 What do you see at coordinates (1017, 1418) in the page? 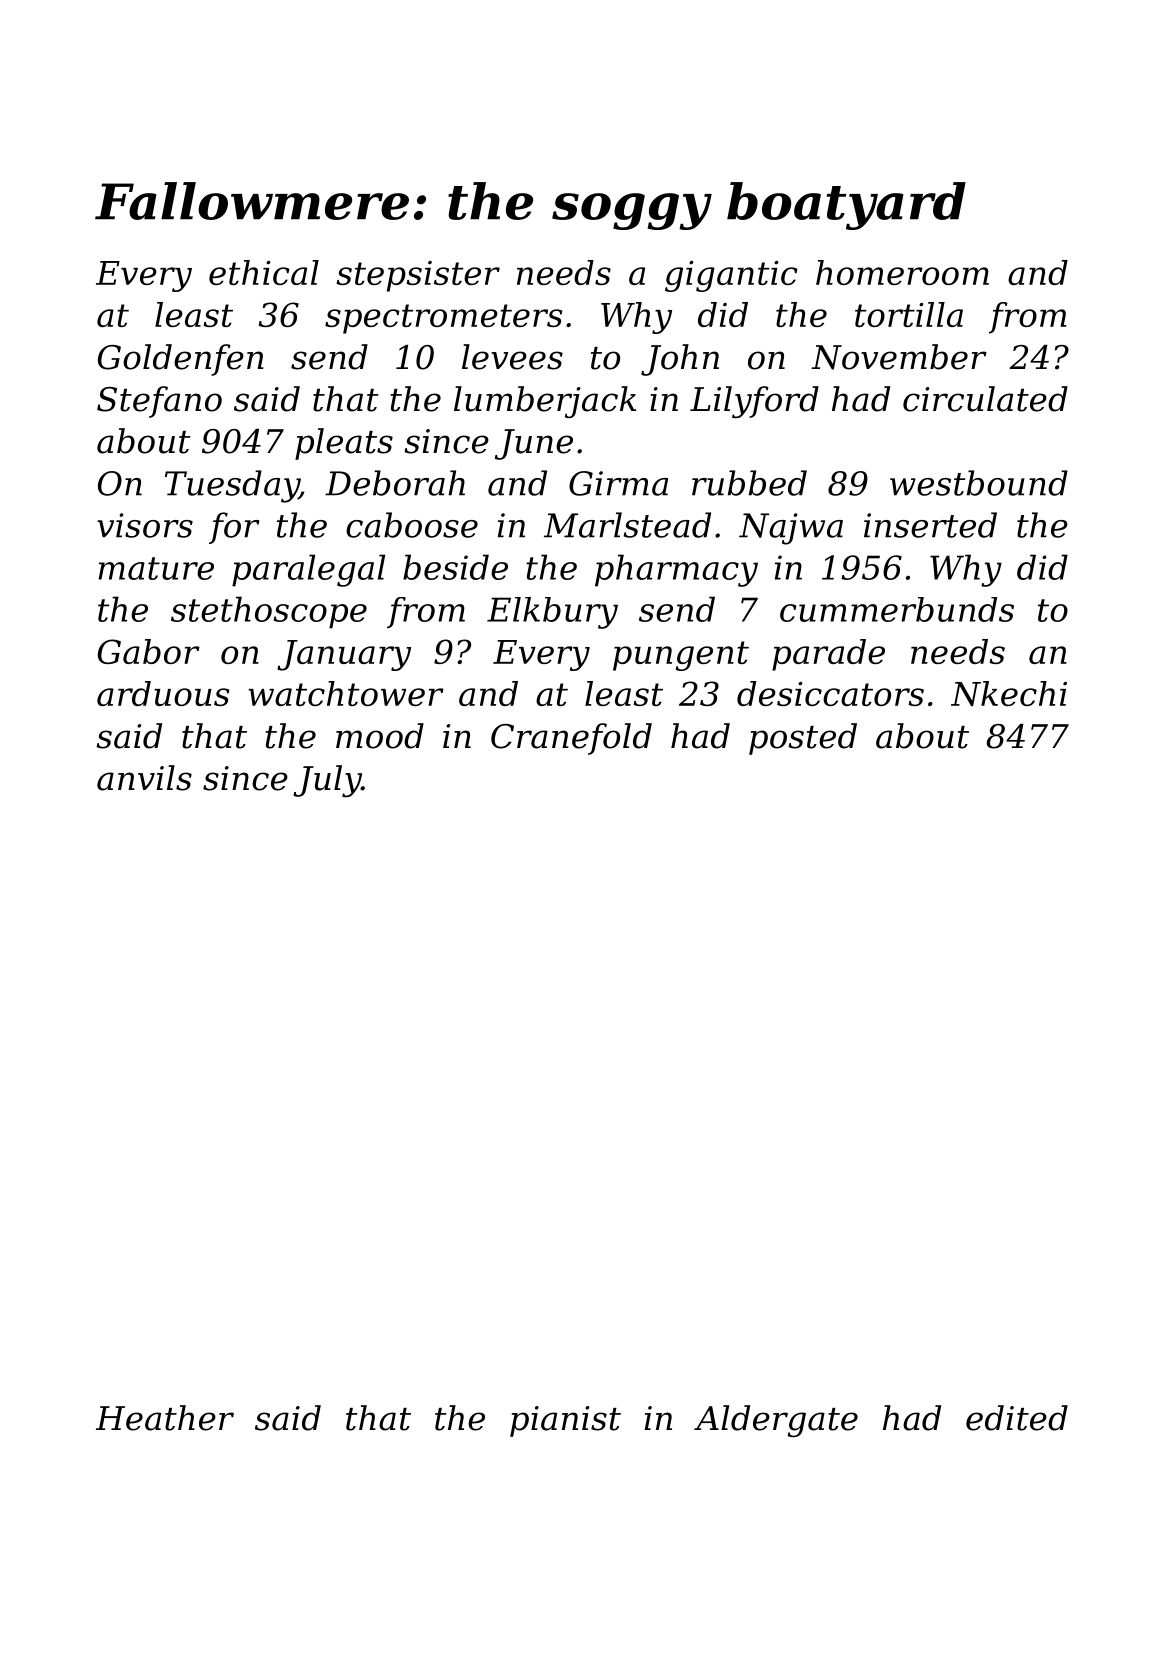
I see `edited` at bounding box center [1017, 1418].
